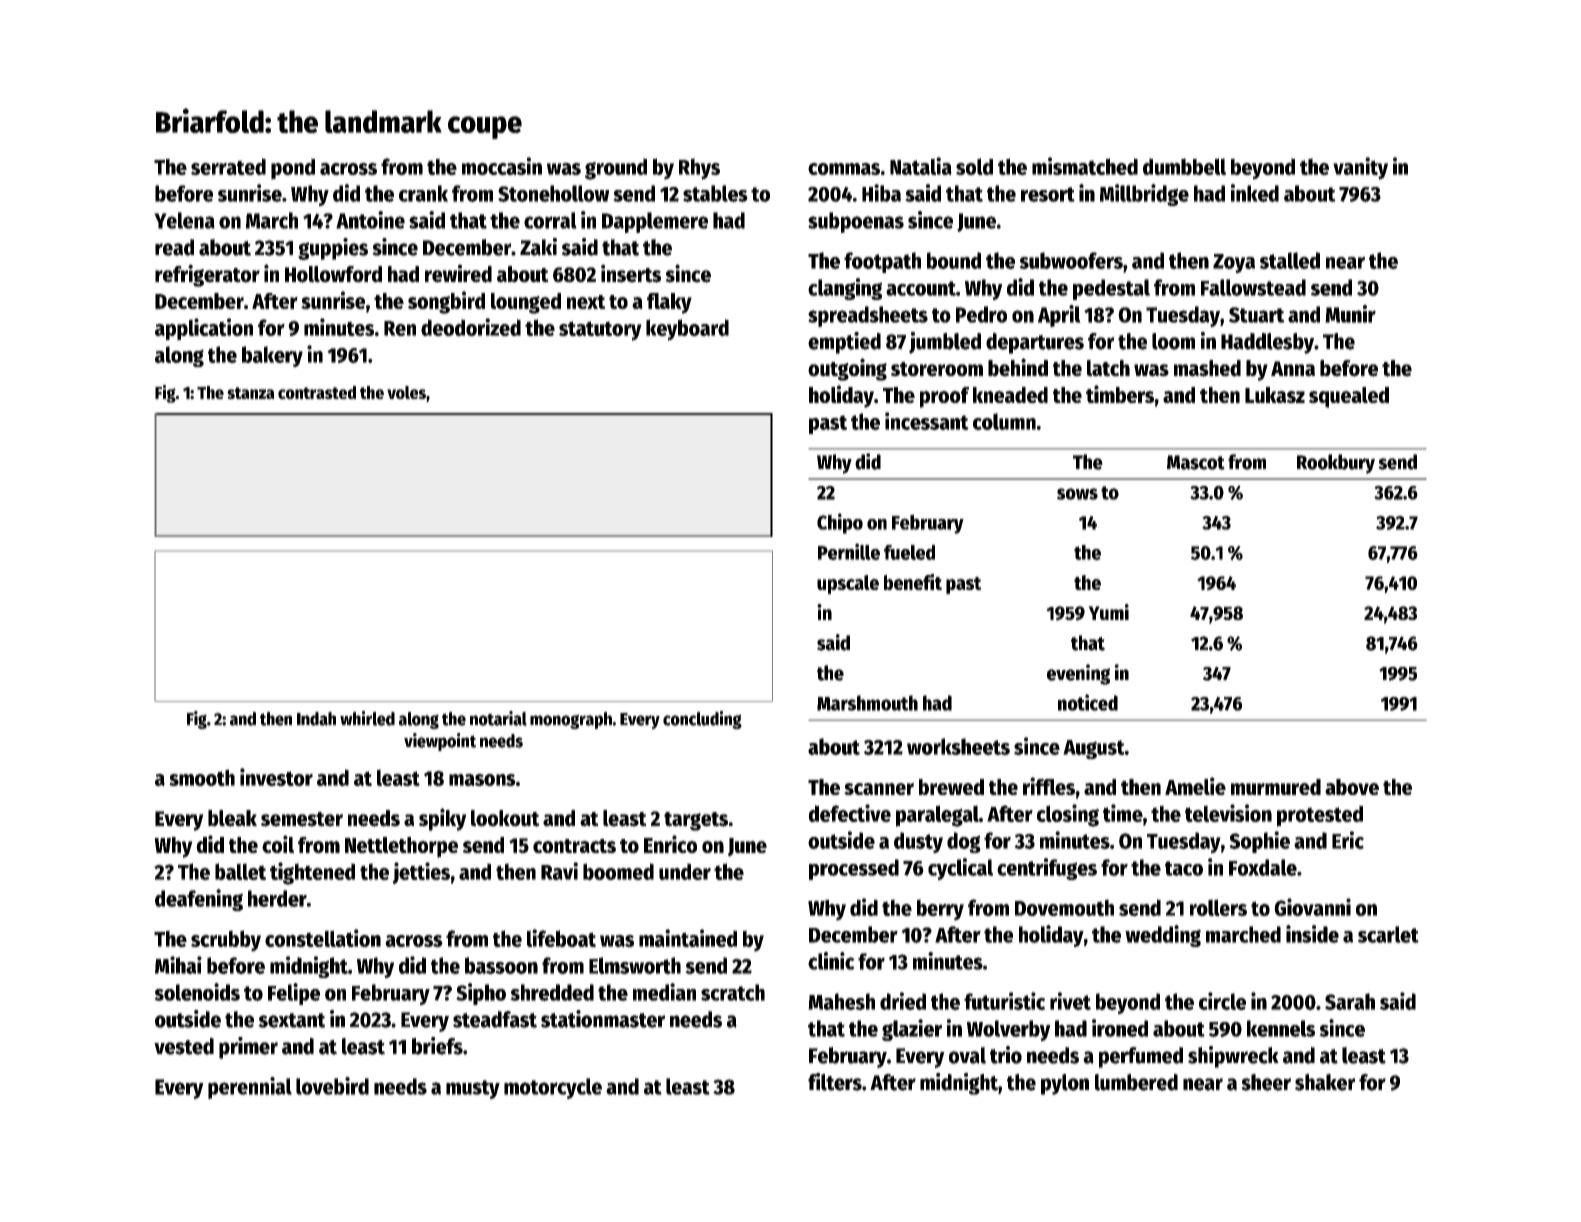 The width and height of the screenshot is (1581, 1222). What do you see at coordinates (687, 330) in the screenshot?
I see `keyboard` at bounding box center [687, 330].
